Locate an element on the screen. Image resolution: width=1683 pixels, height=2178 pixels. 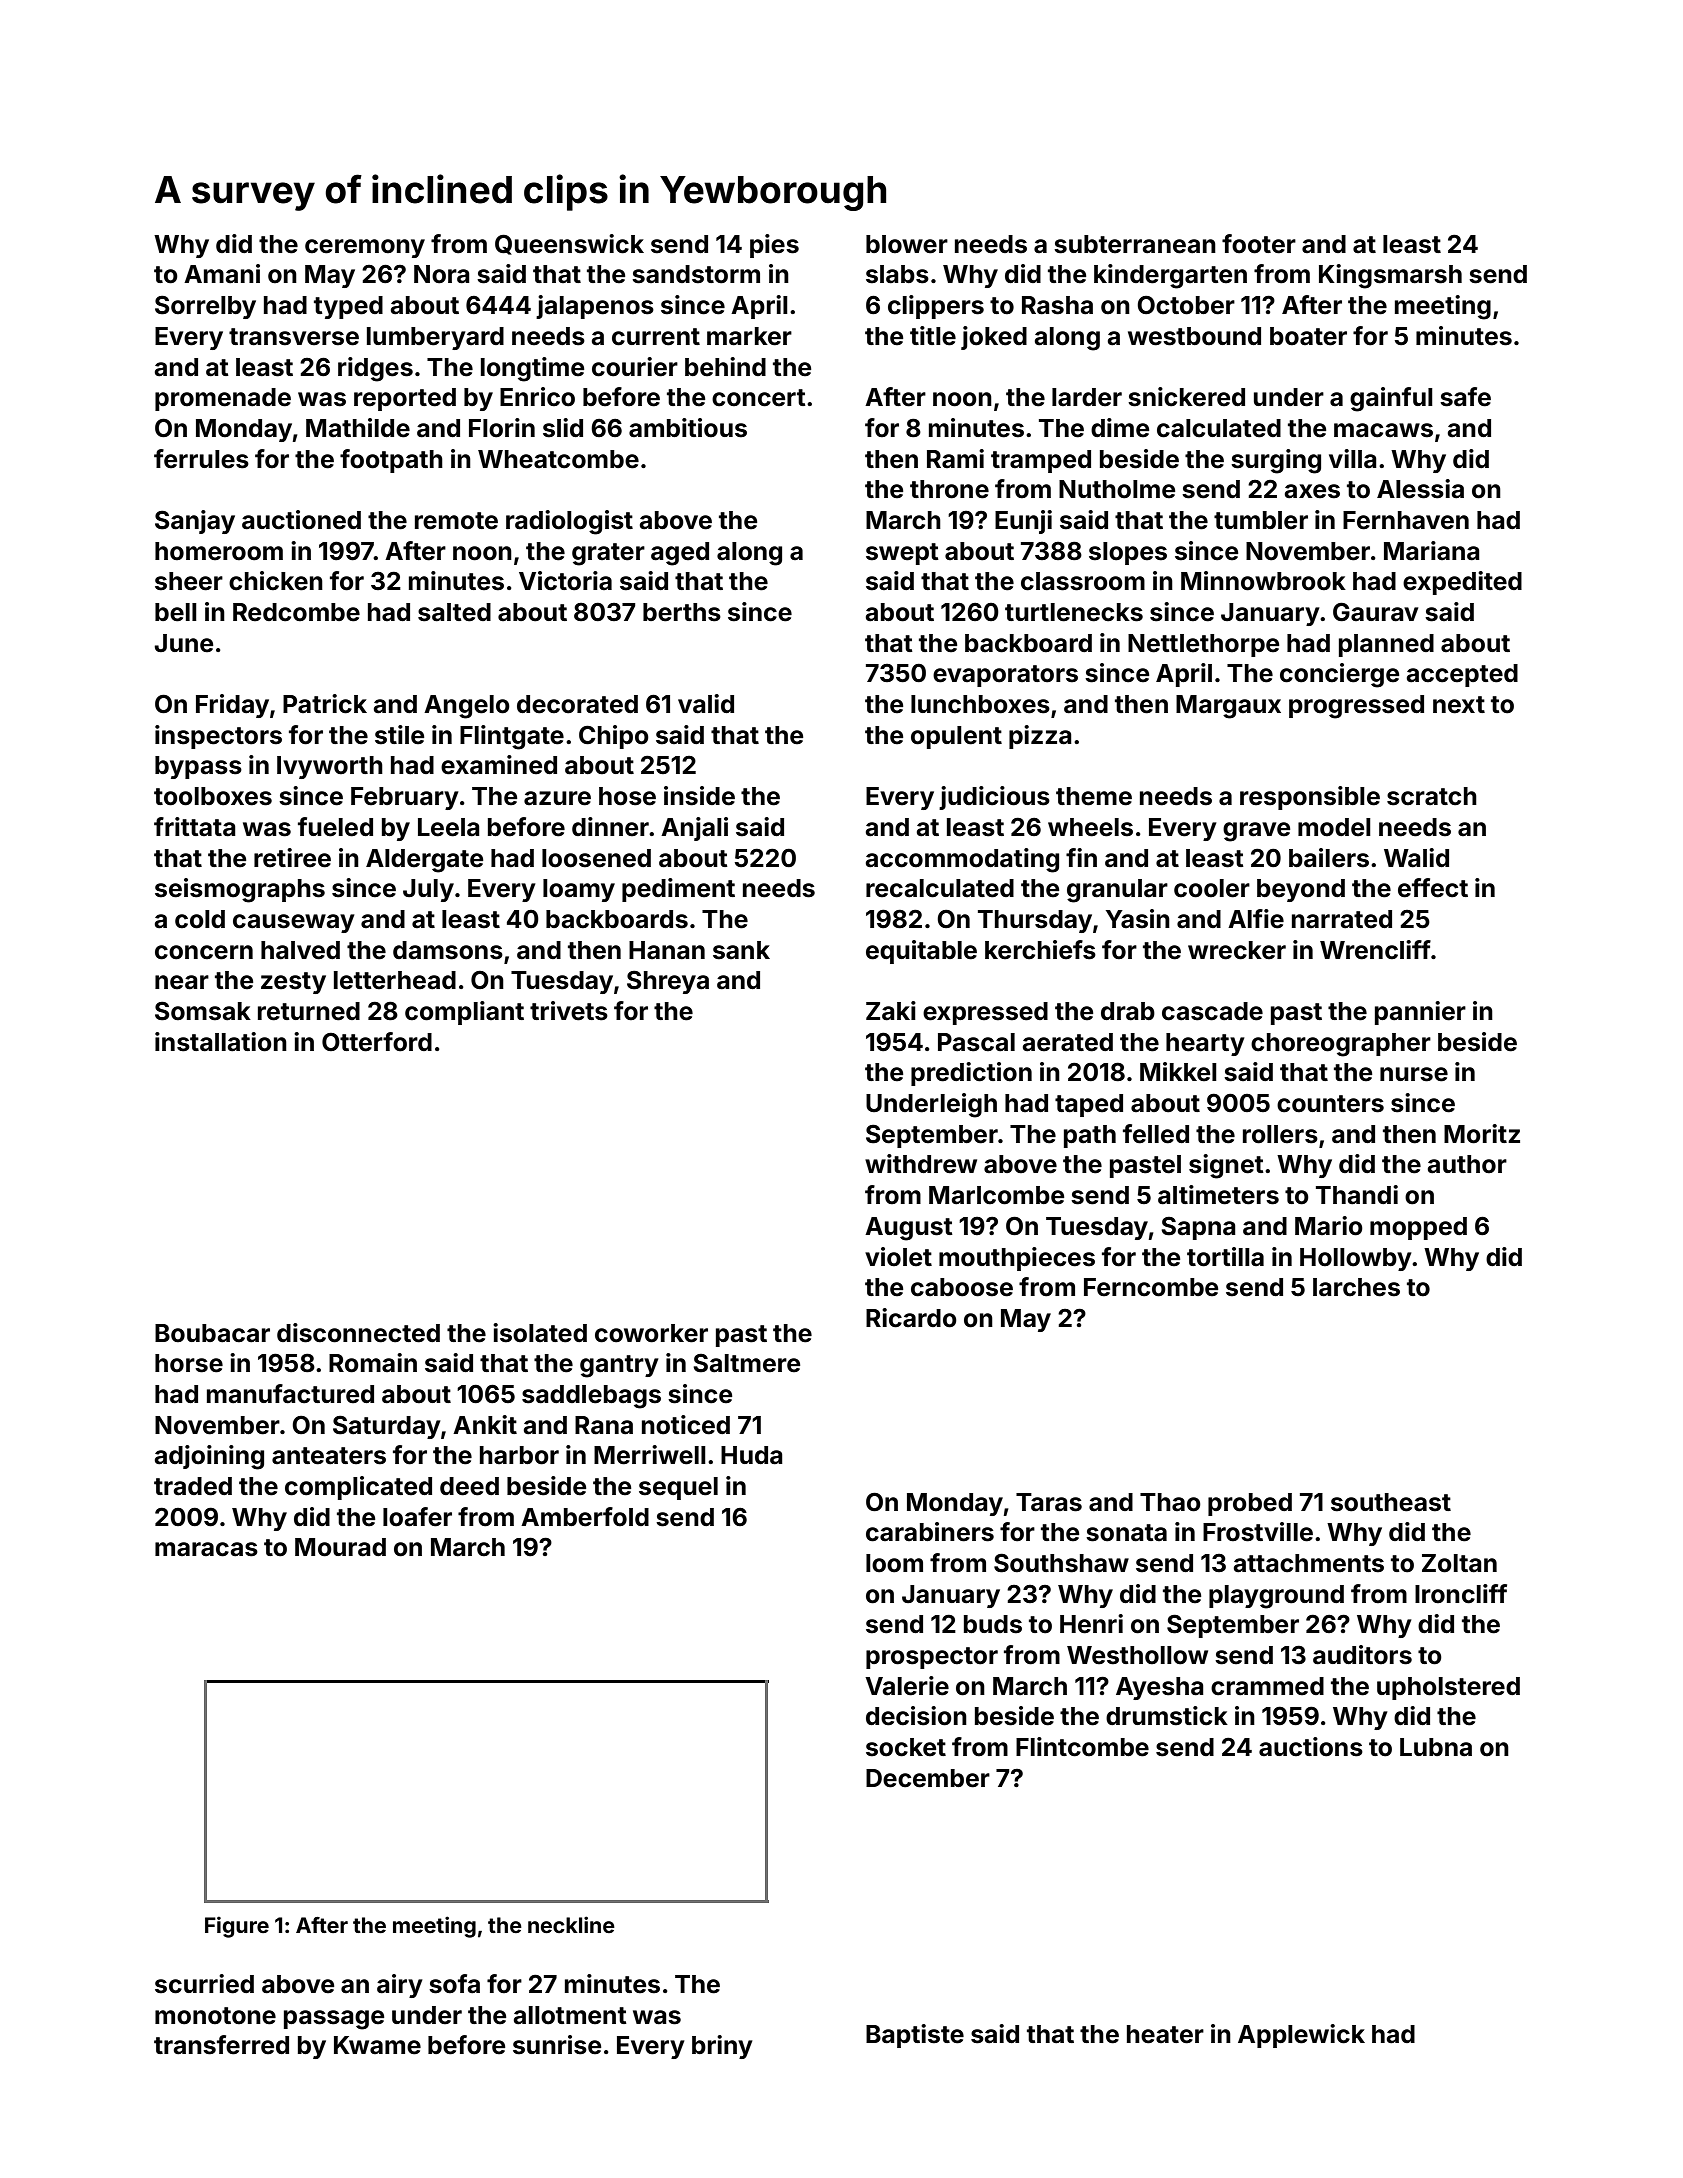
December is located at coordinates (928, 1778).
